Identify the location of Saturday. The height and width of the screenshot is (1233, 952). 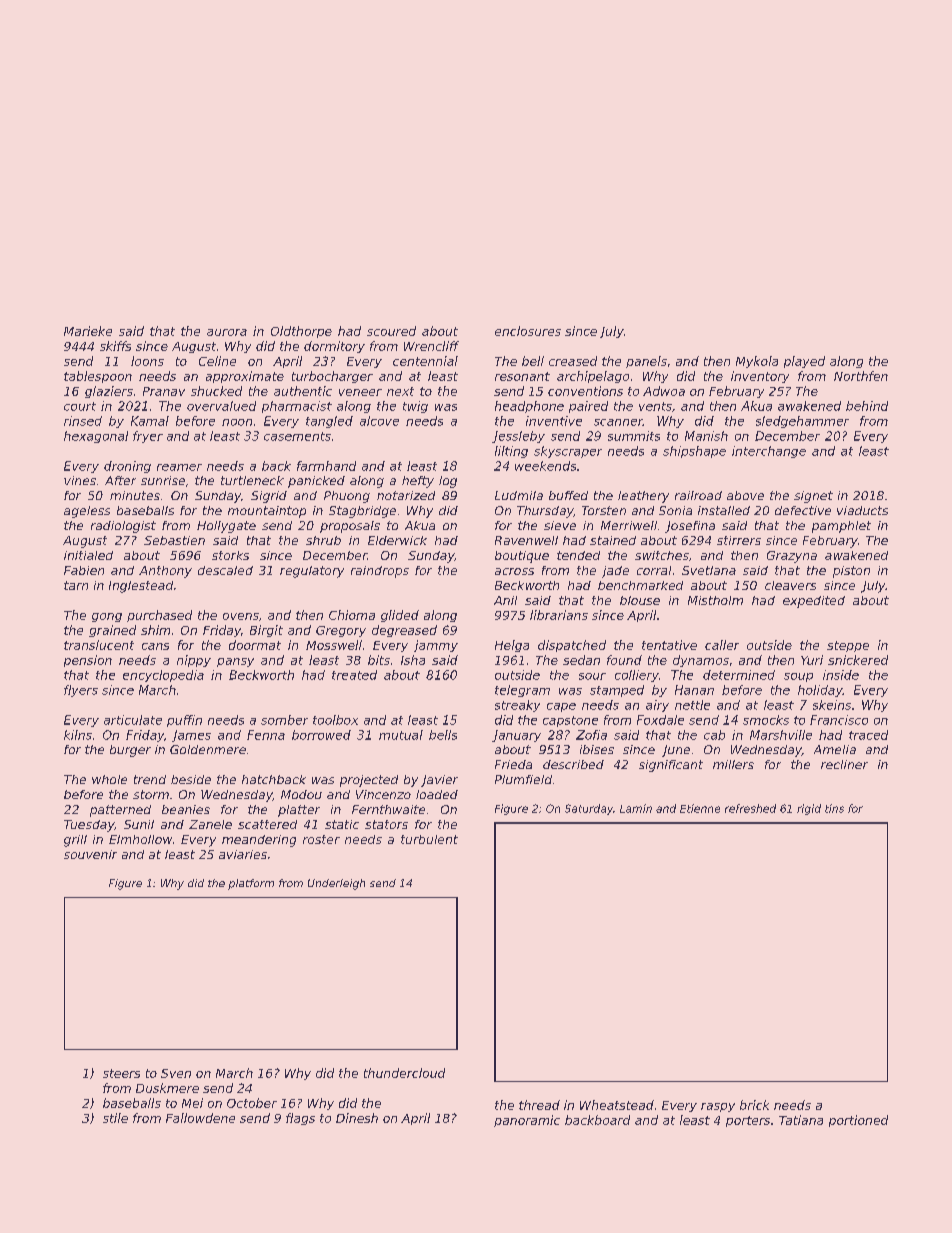
(589, 809).
